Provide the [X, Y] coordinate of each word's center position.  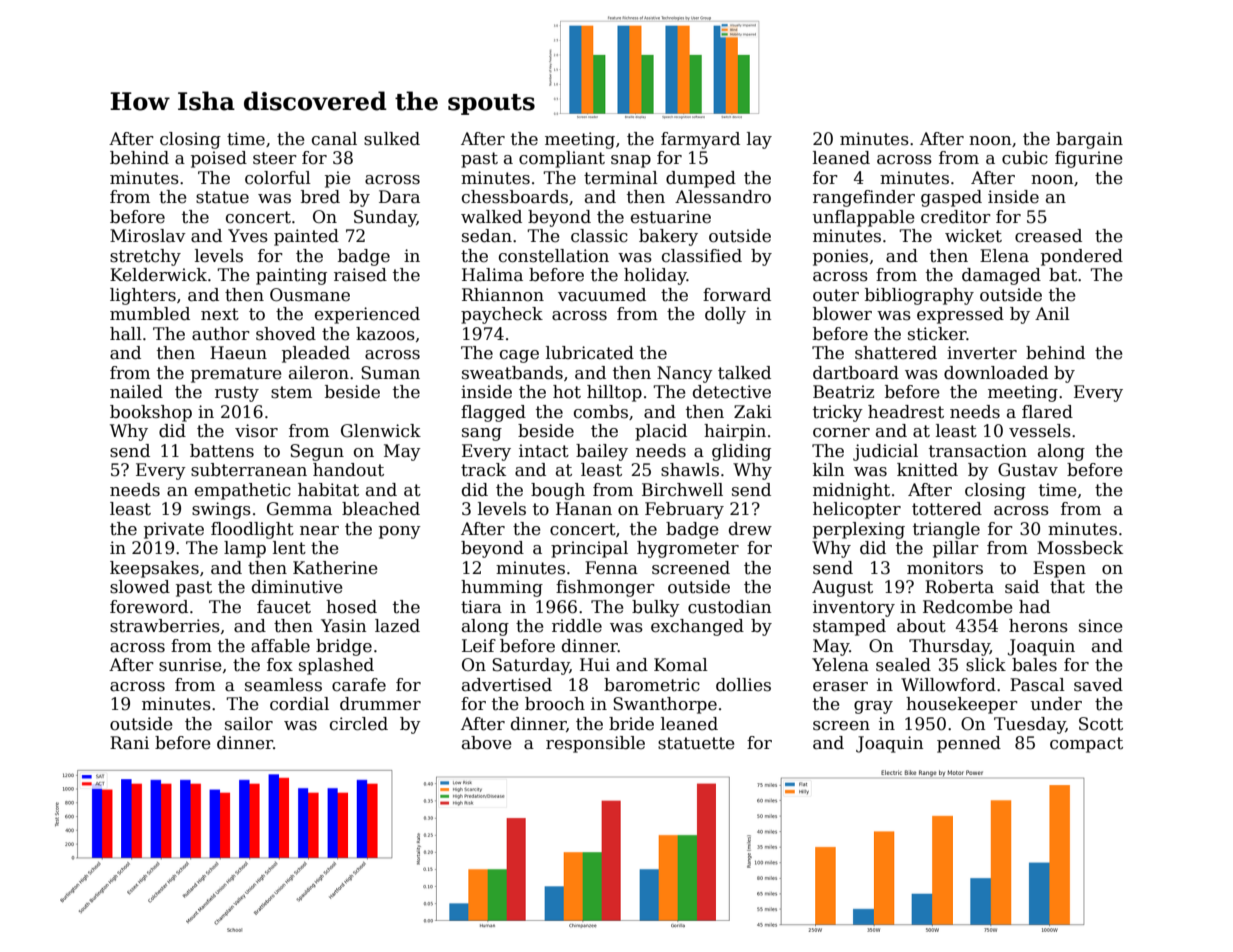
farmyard [700, 140]
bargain [1089, 140]
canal [334, 139]
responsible [595, 744]
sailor [249, 724]
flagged [493, 413]
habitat [328, 490]
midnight [851, 491]
